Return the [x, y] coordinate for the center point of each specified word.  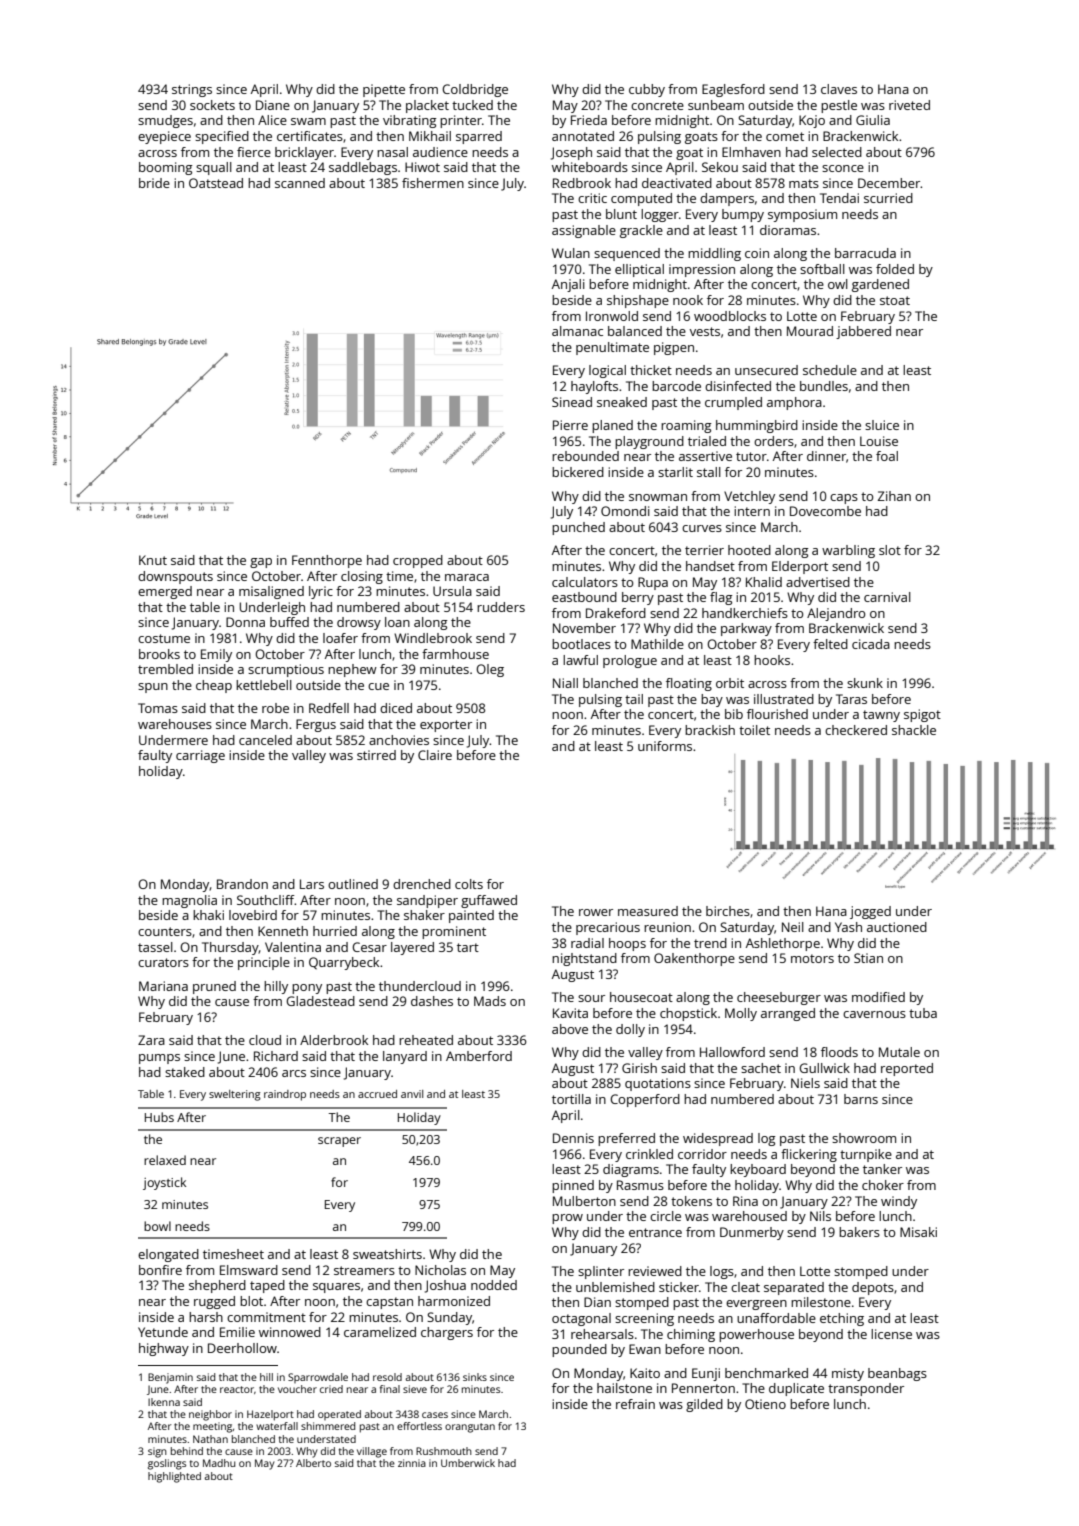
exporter [446, 726]
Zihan [894, 496]
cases [435, 1415]
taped [267, 1286]
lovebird [253, 915]
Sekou [720, 167]
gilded [704, 1405]
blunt [621, 214]
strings [192, 90]
